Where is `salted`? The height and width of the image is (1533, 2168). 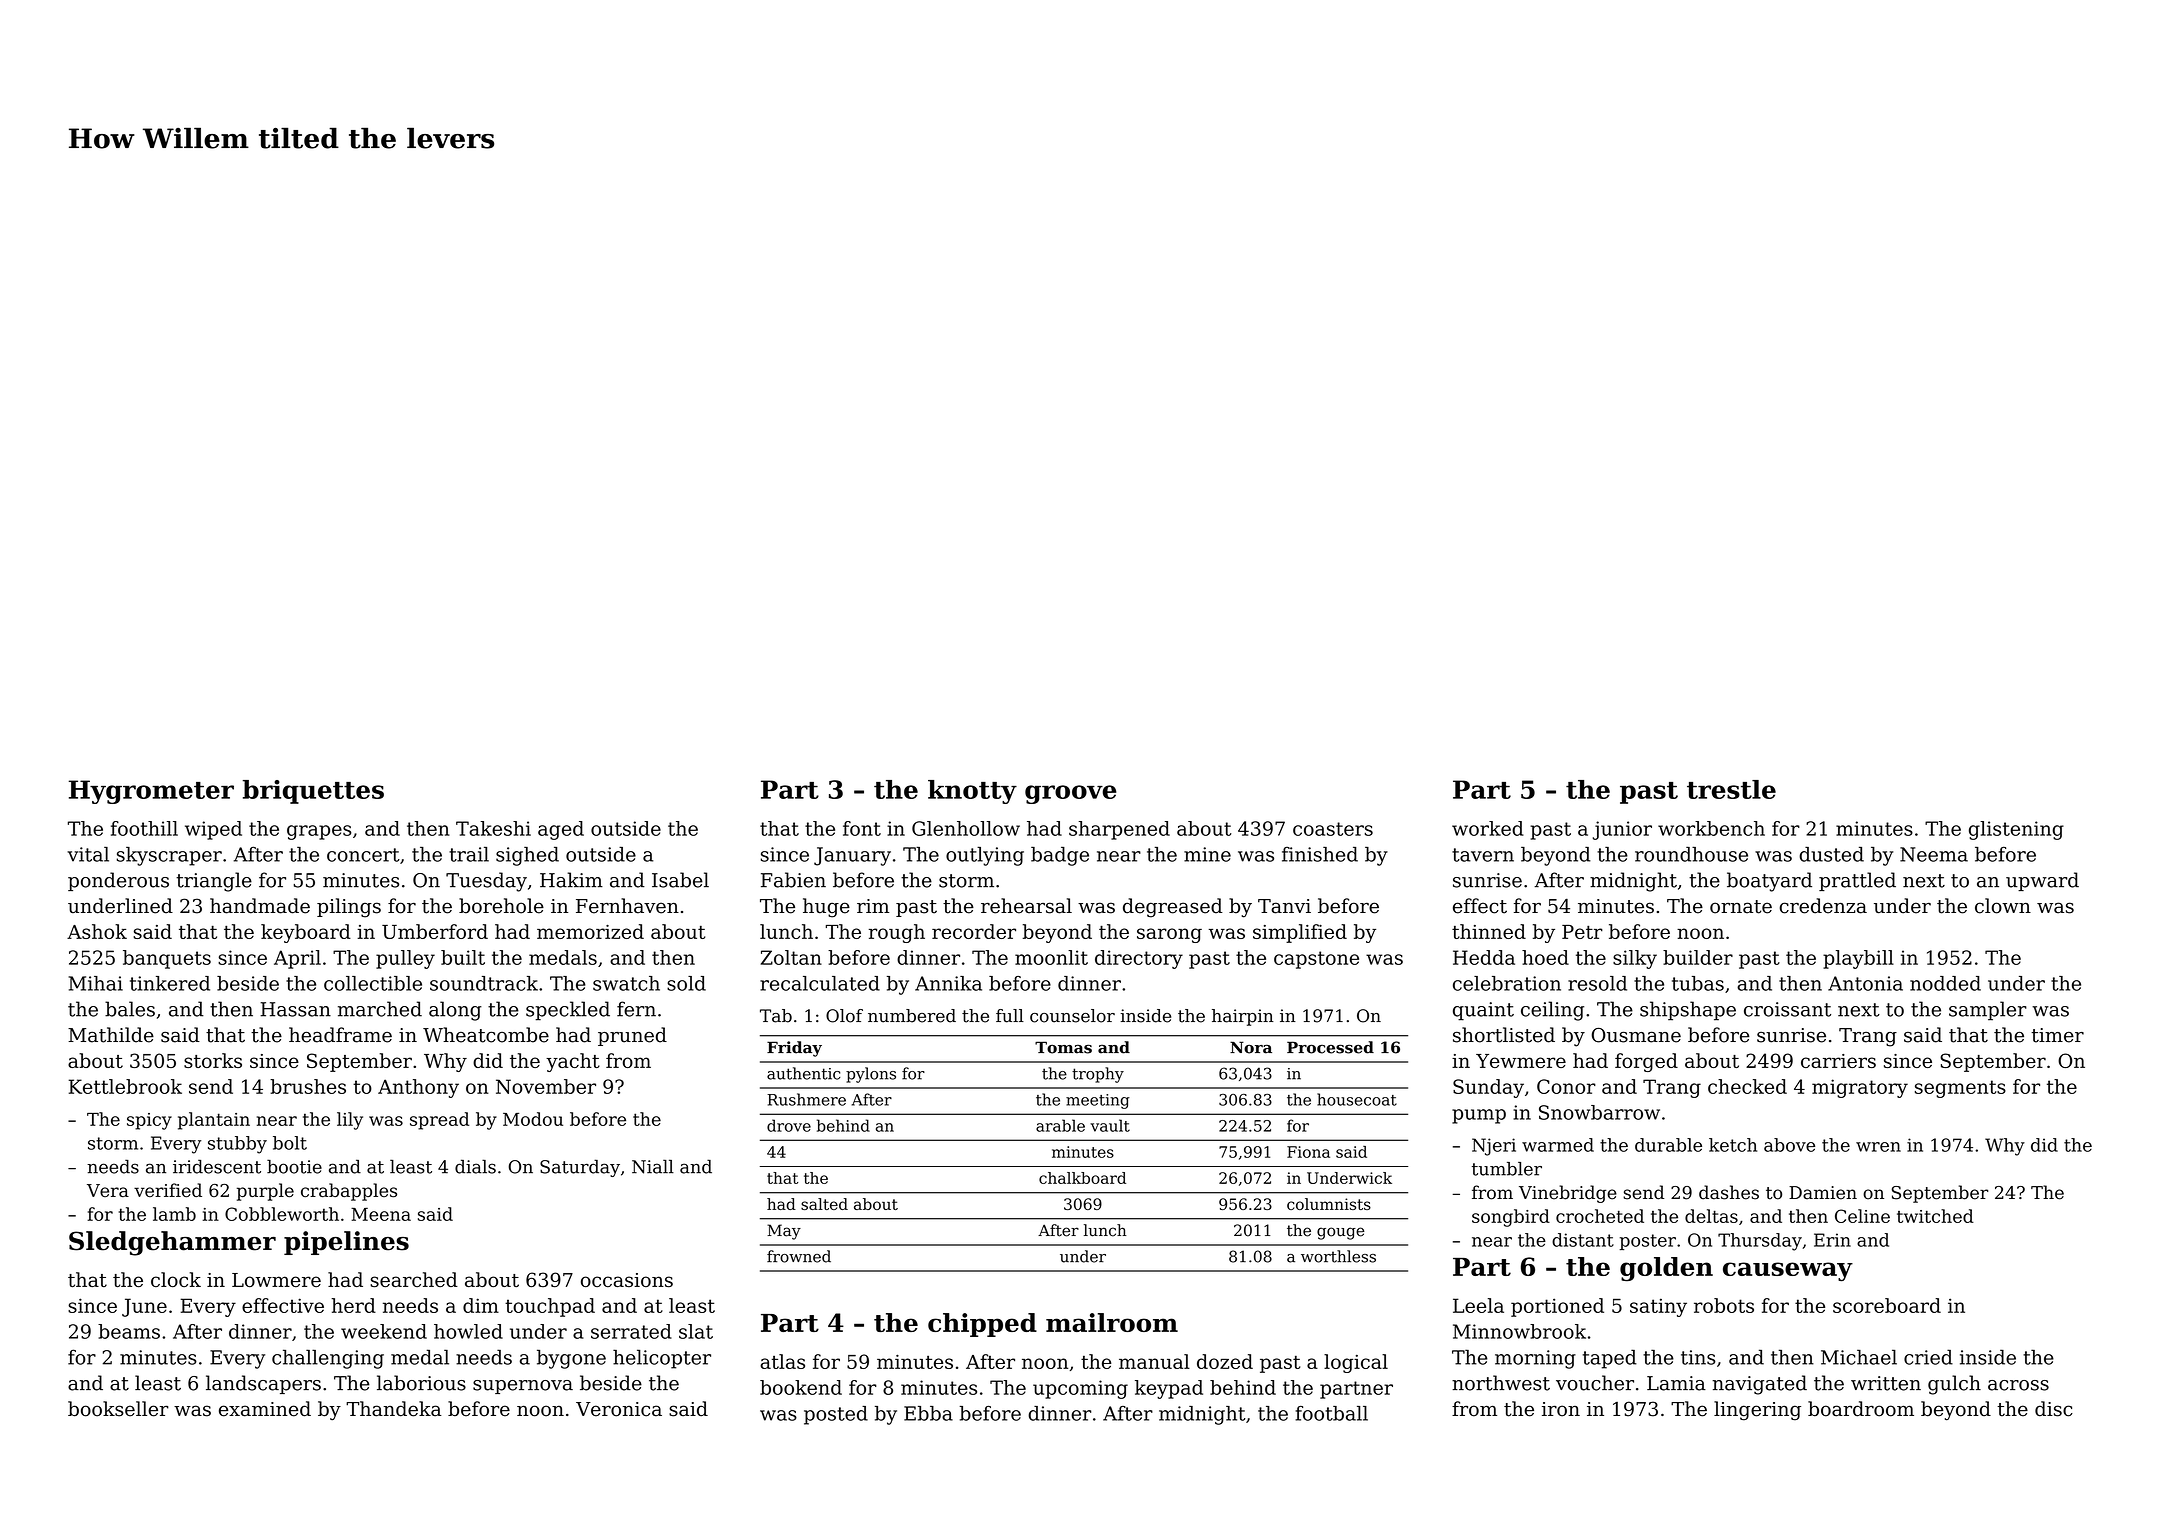
salted is located at coordinates (824, 1204).
